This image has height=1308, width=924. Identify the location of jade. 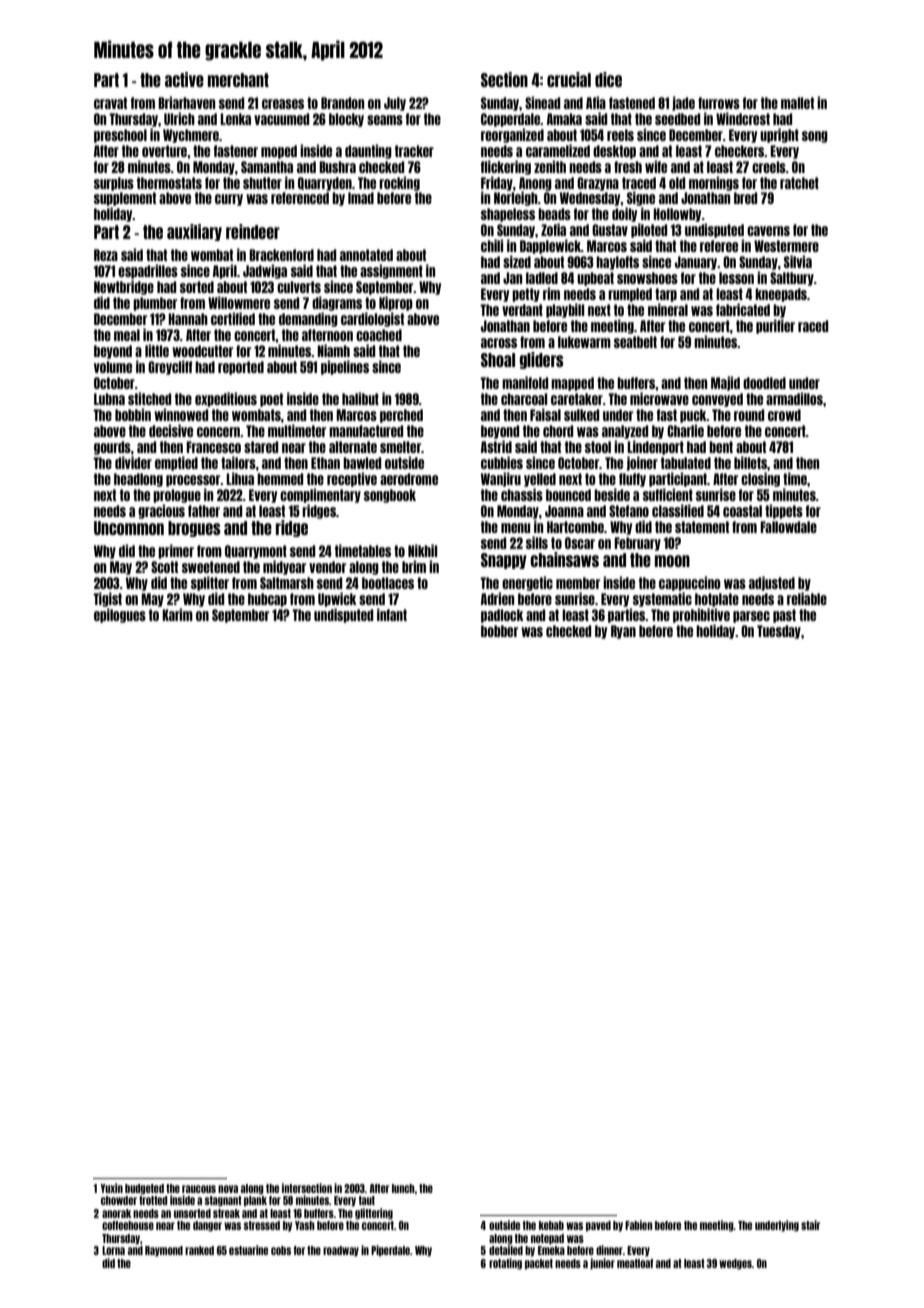
(683, 103).
